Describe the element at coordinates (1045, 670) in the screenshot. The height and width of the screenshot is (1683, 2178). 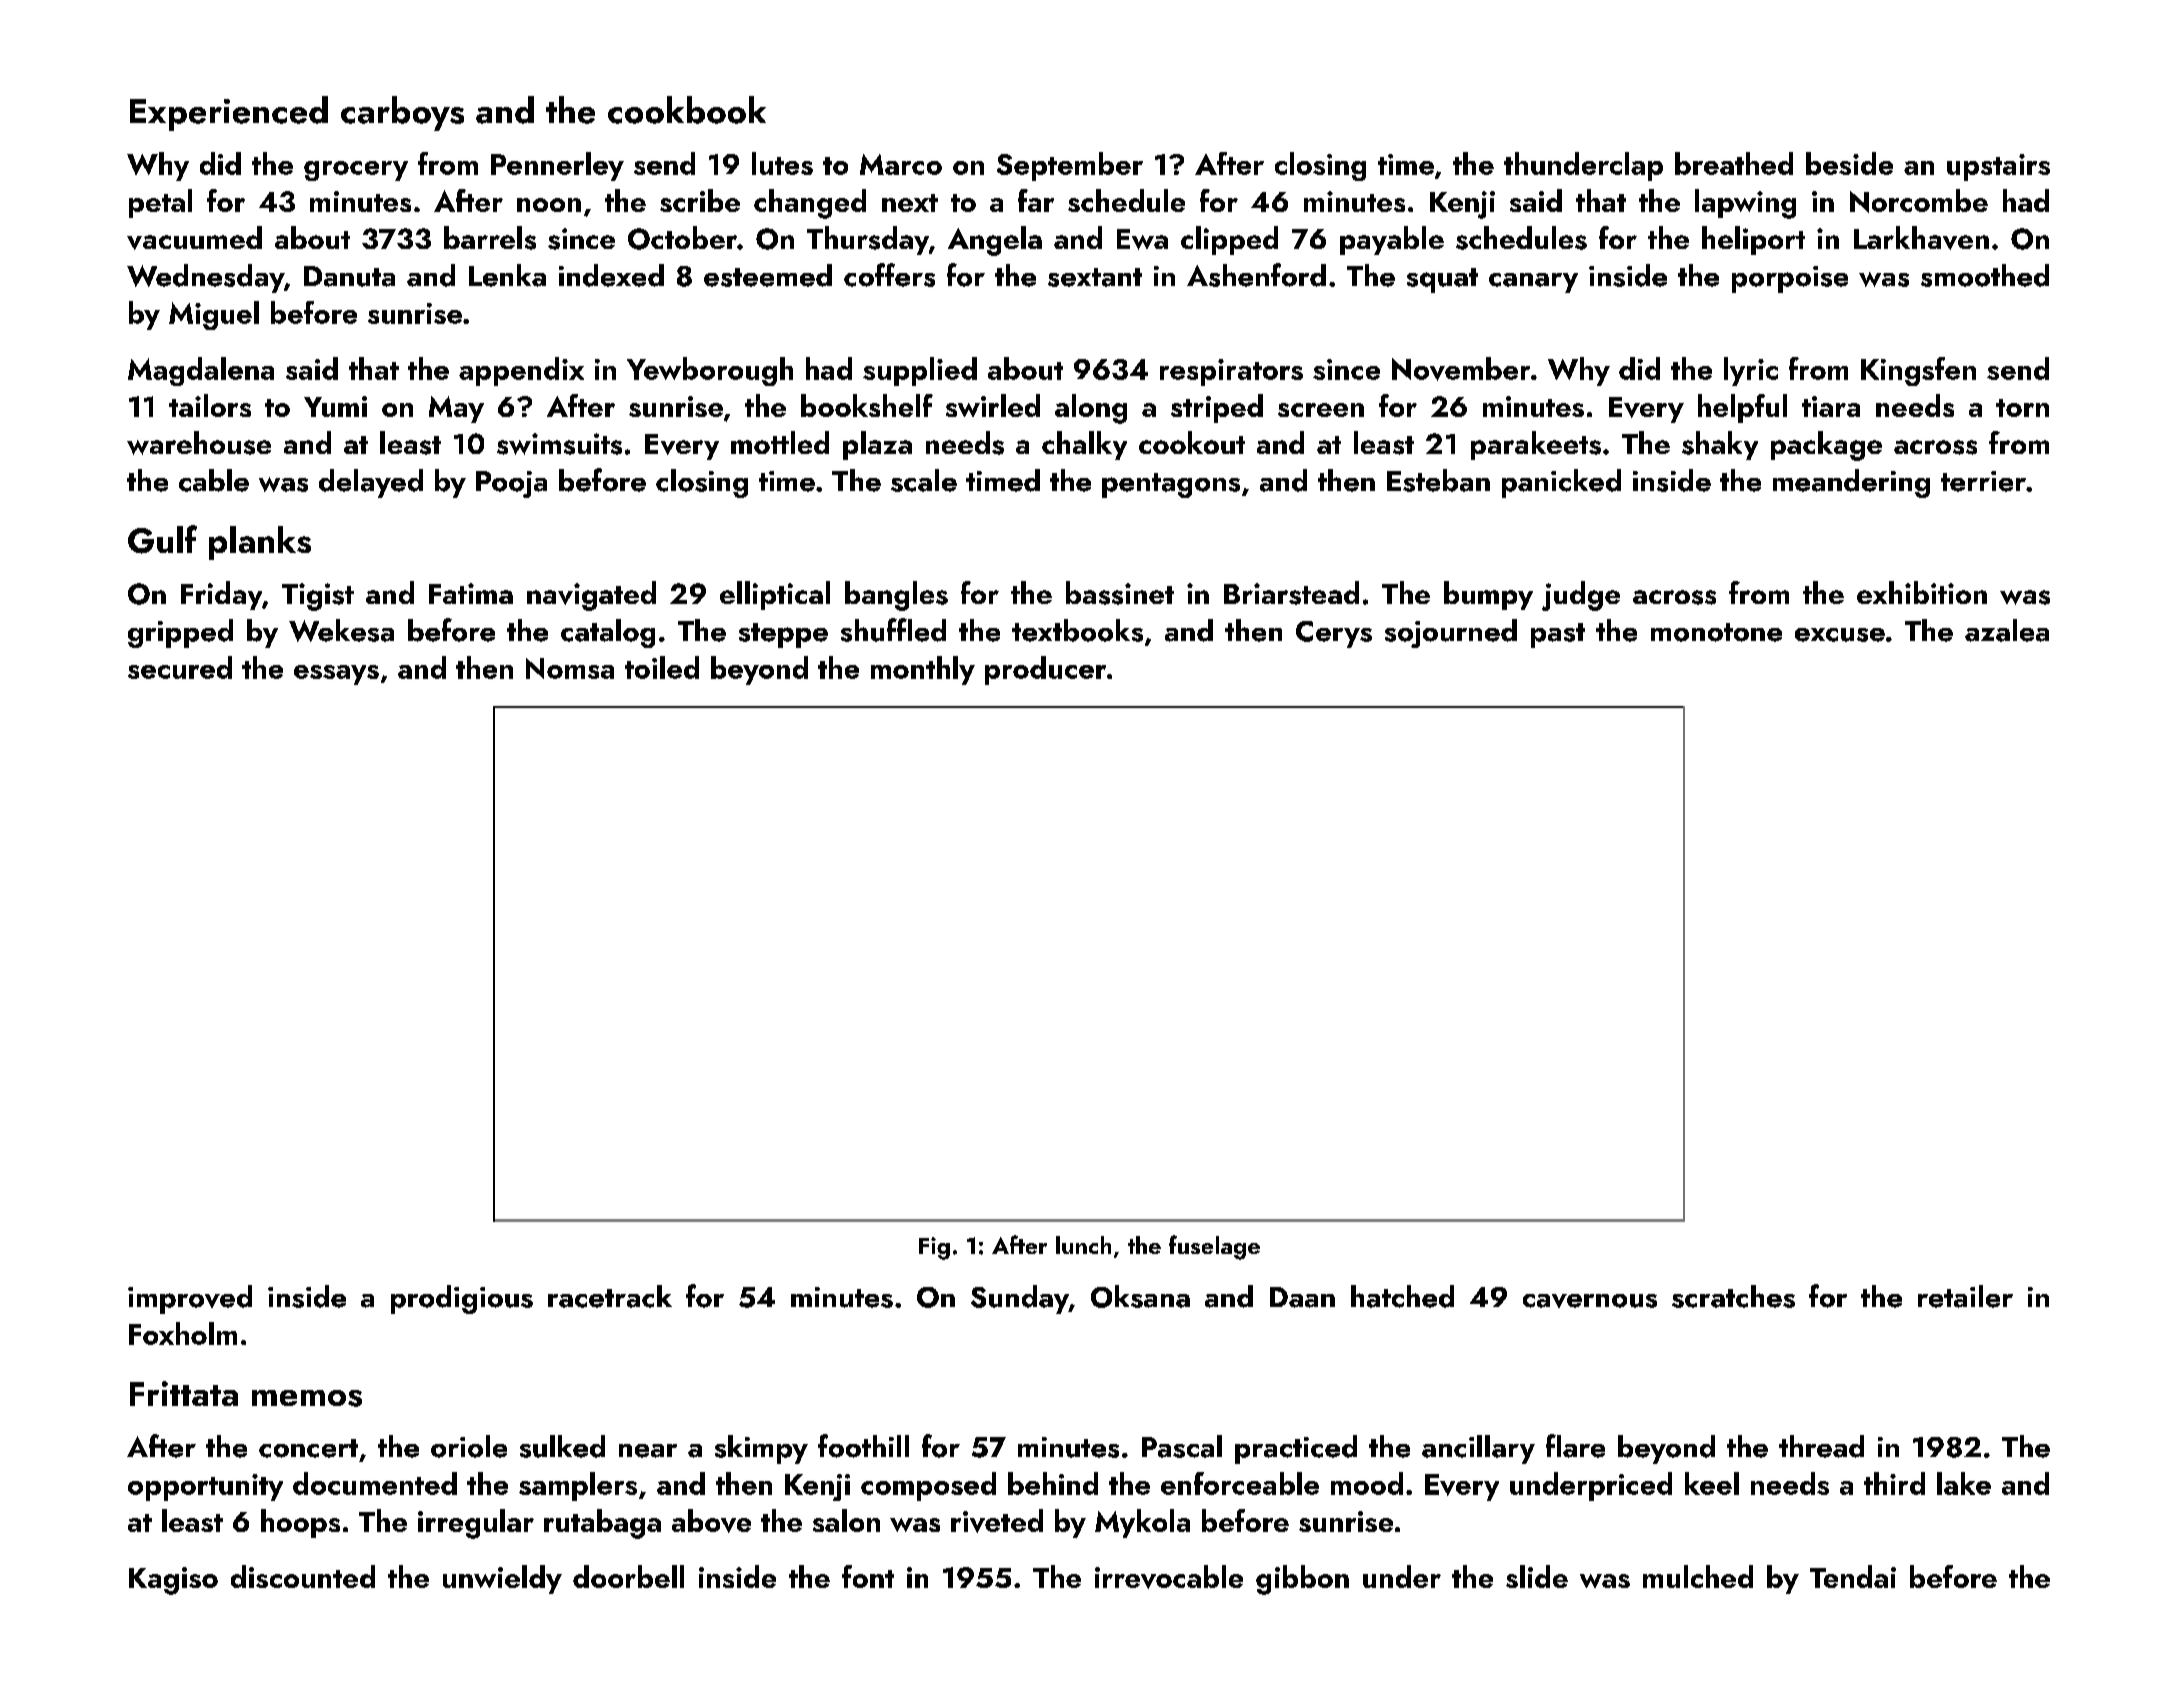
I see `producer` at that location.
